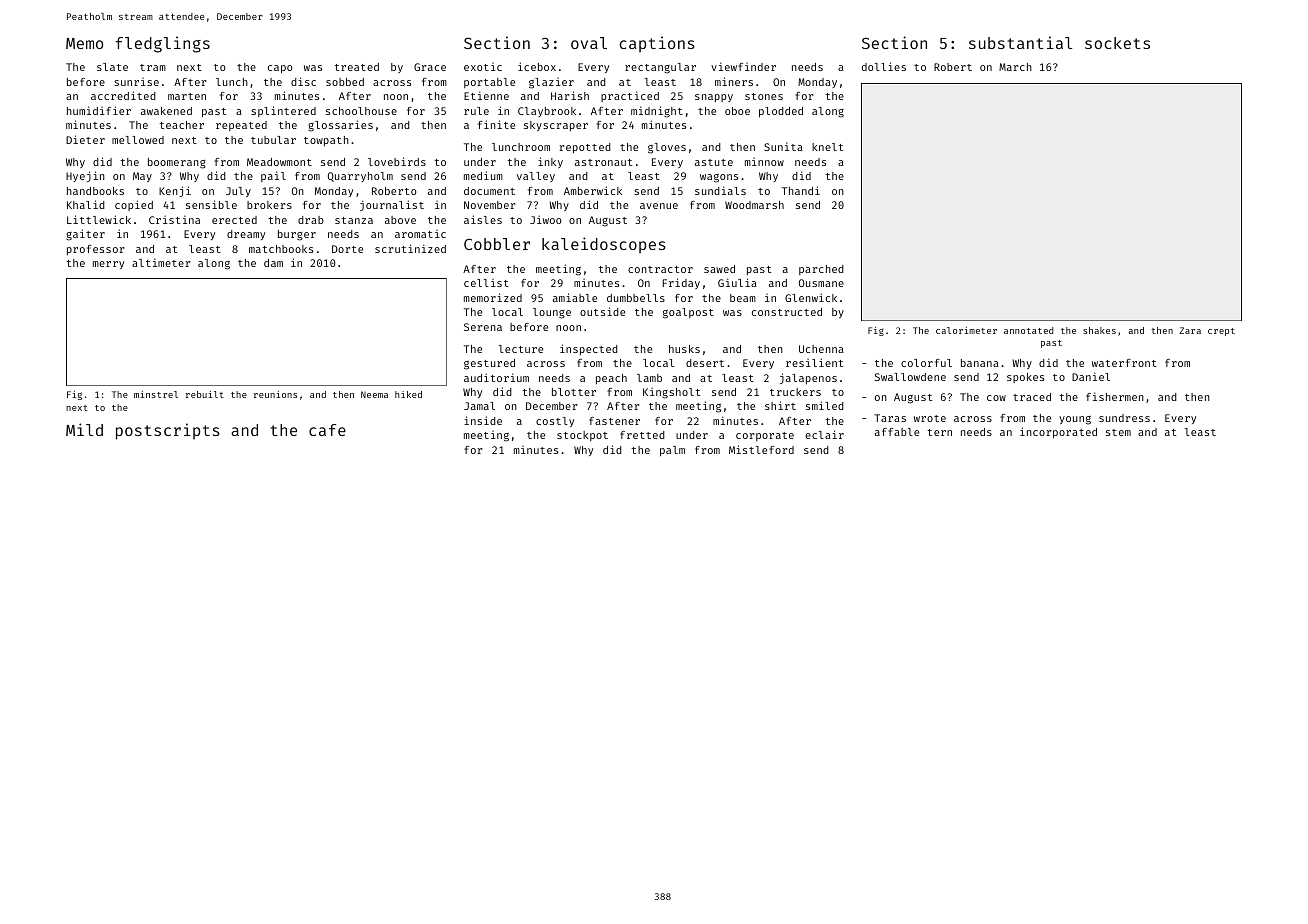 This image has height=924, width=1308. I want to click on cafe, so click(327, 430).
